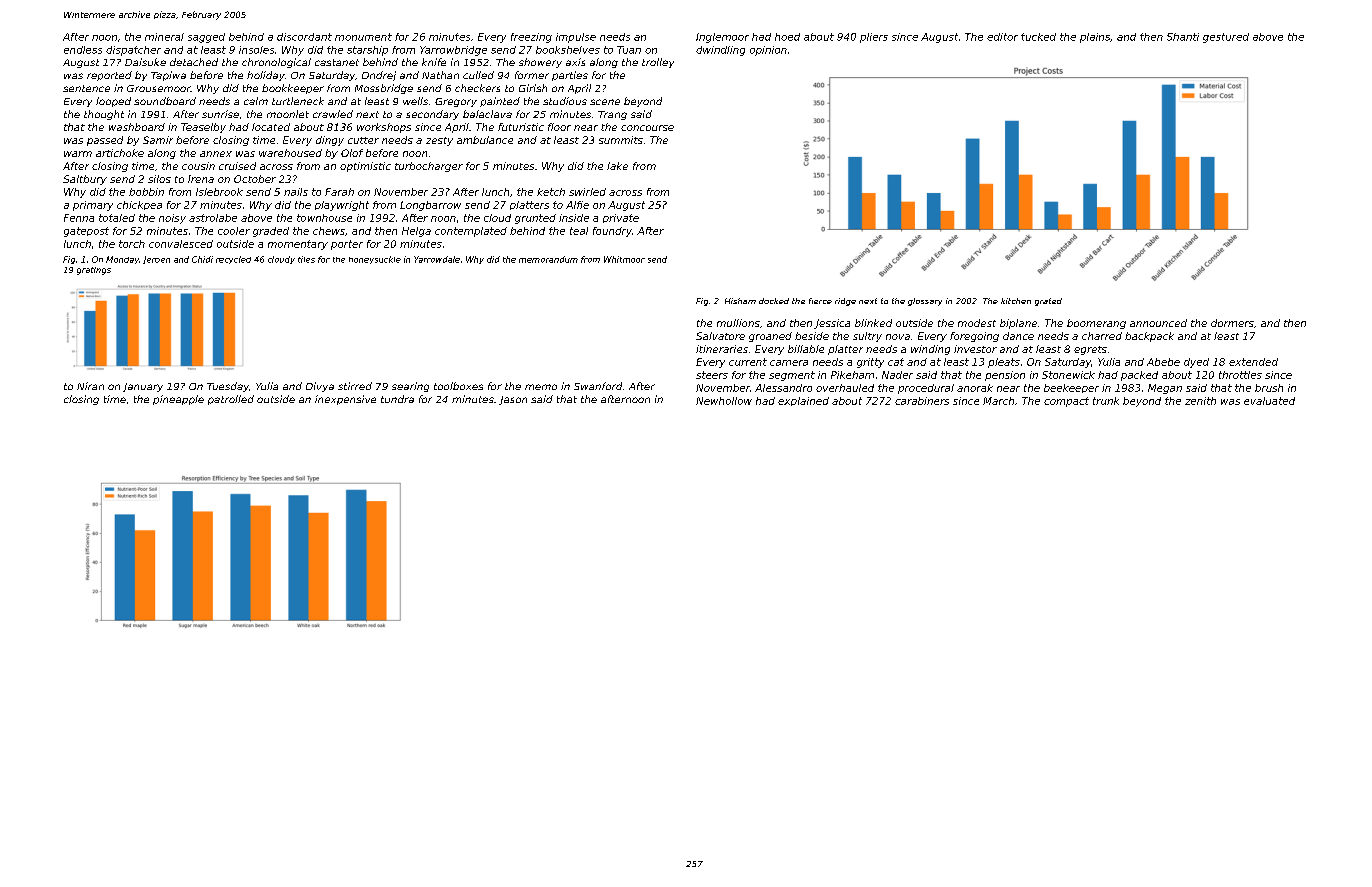  What do you see at coordinates (1226, 38) in the page?
I see `gestured` at bounding box center [1226, 38].
